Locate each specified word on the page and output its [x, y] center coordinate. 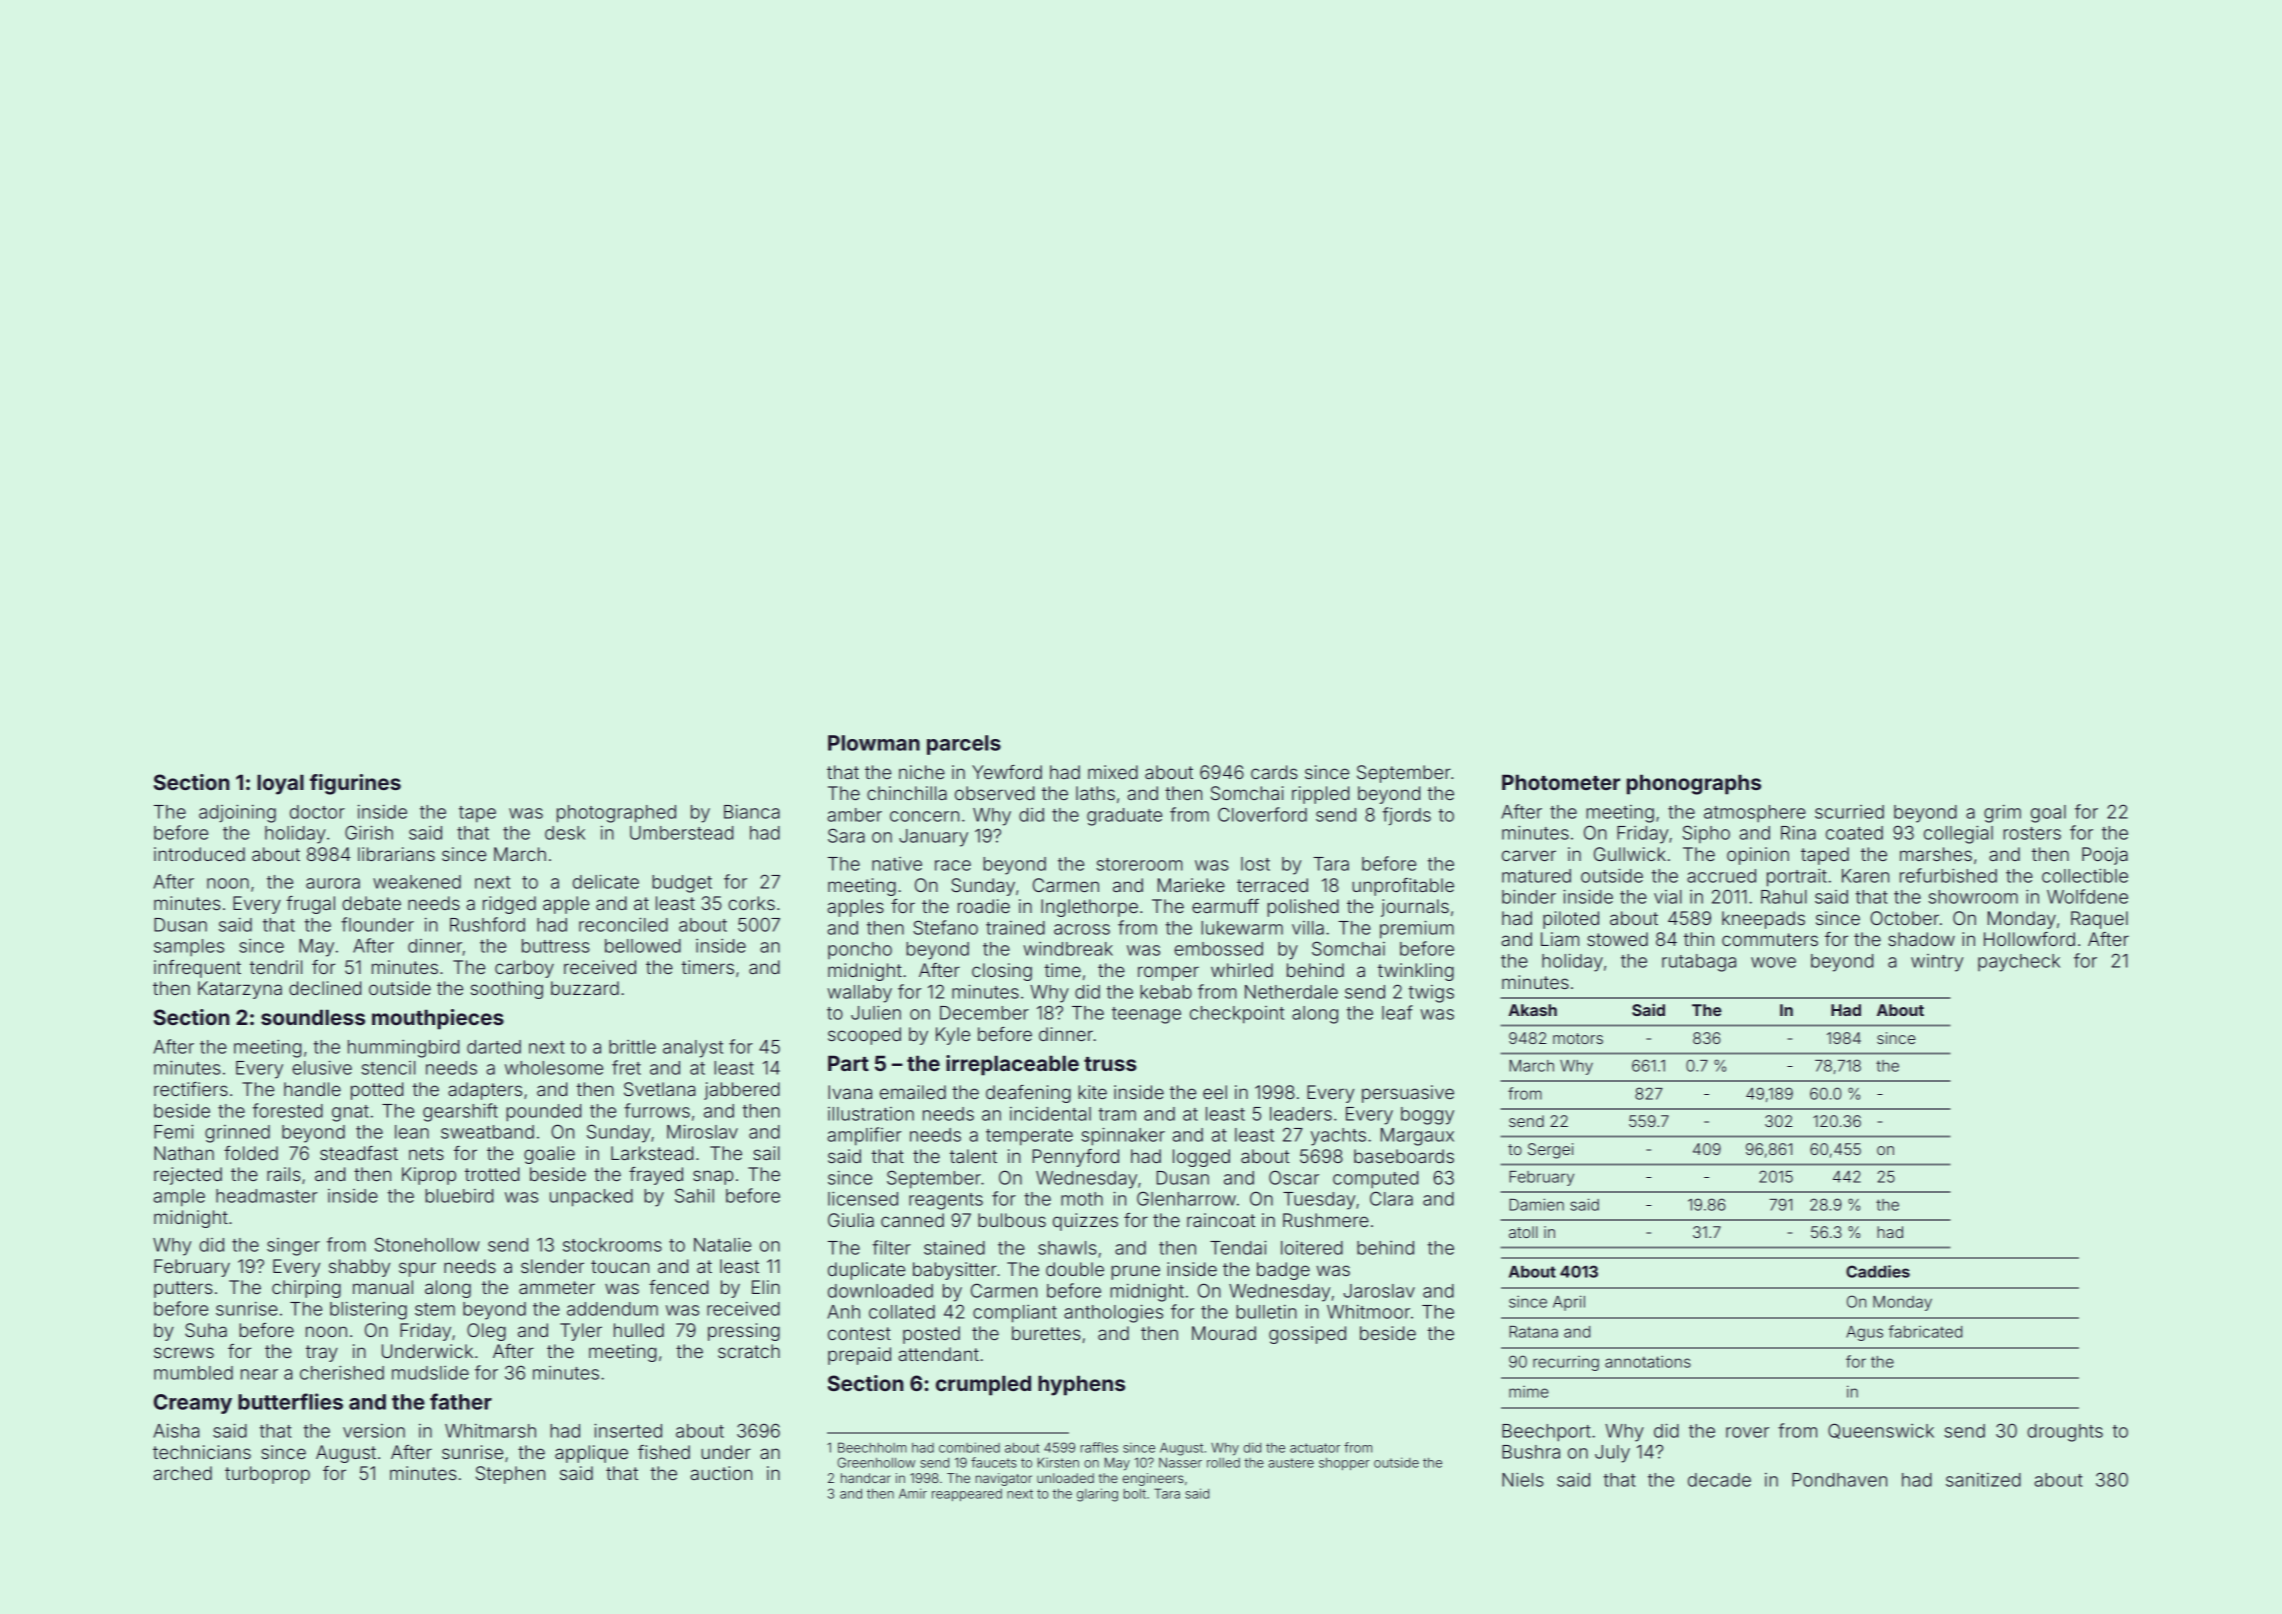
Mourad [1224, 1333]
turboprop [267, 1475]
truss [1110, 1064]
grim [2002, 813]
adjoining [237, 813]
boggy [1427, 1116]
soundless [313, 1017]
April [1569, 1303]
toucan [620, 1266]
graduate [1124, 817]
